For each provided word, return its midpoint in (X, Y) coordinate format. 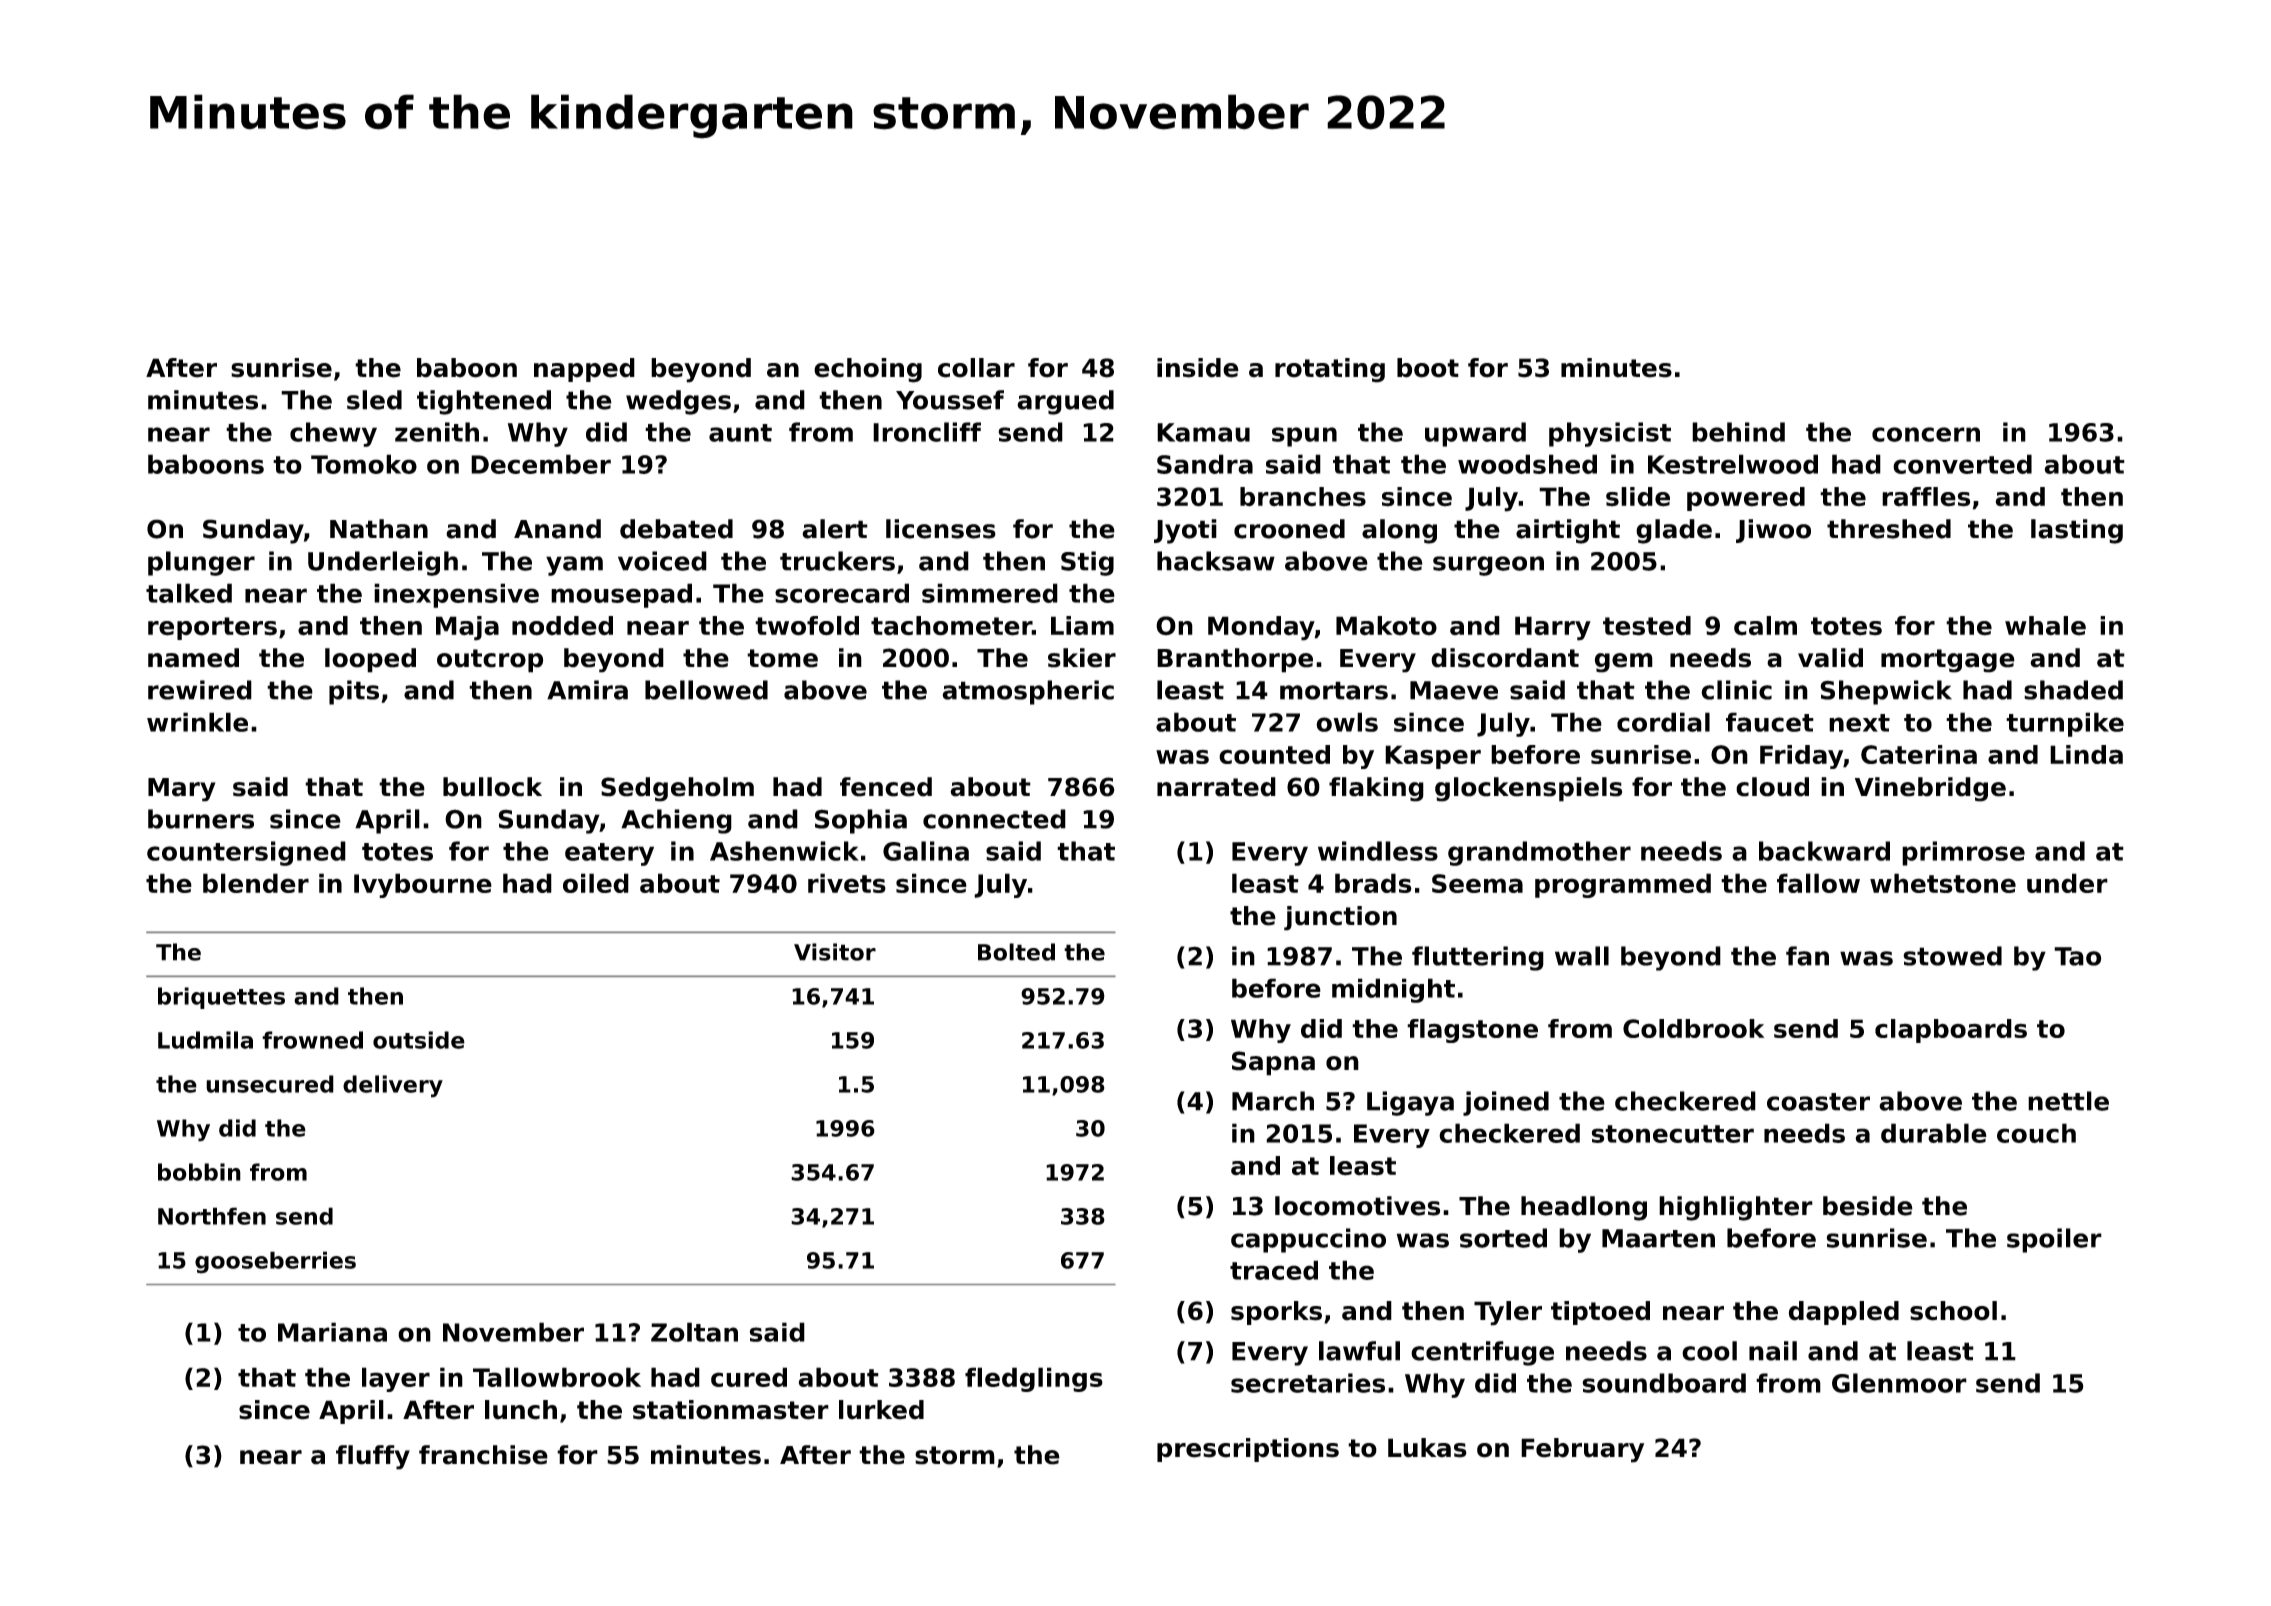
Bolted (1016, 952)
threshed (1889, 529)
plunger (201, 563)
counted (1274, 754)
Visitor (835, 952)
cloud (1772, 787)
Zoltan (694, 1332)
